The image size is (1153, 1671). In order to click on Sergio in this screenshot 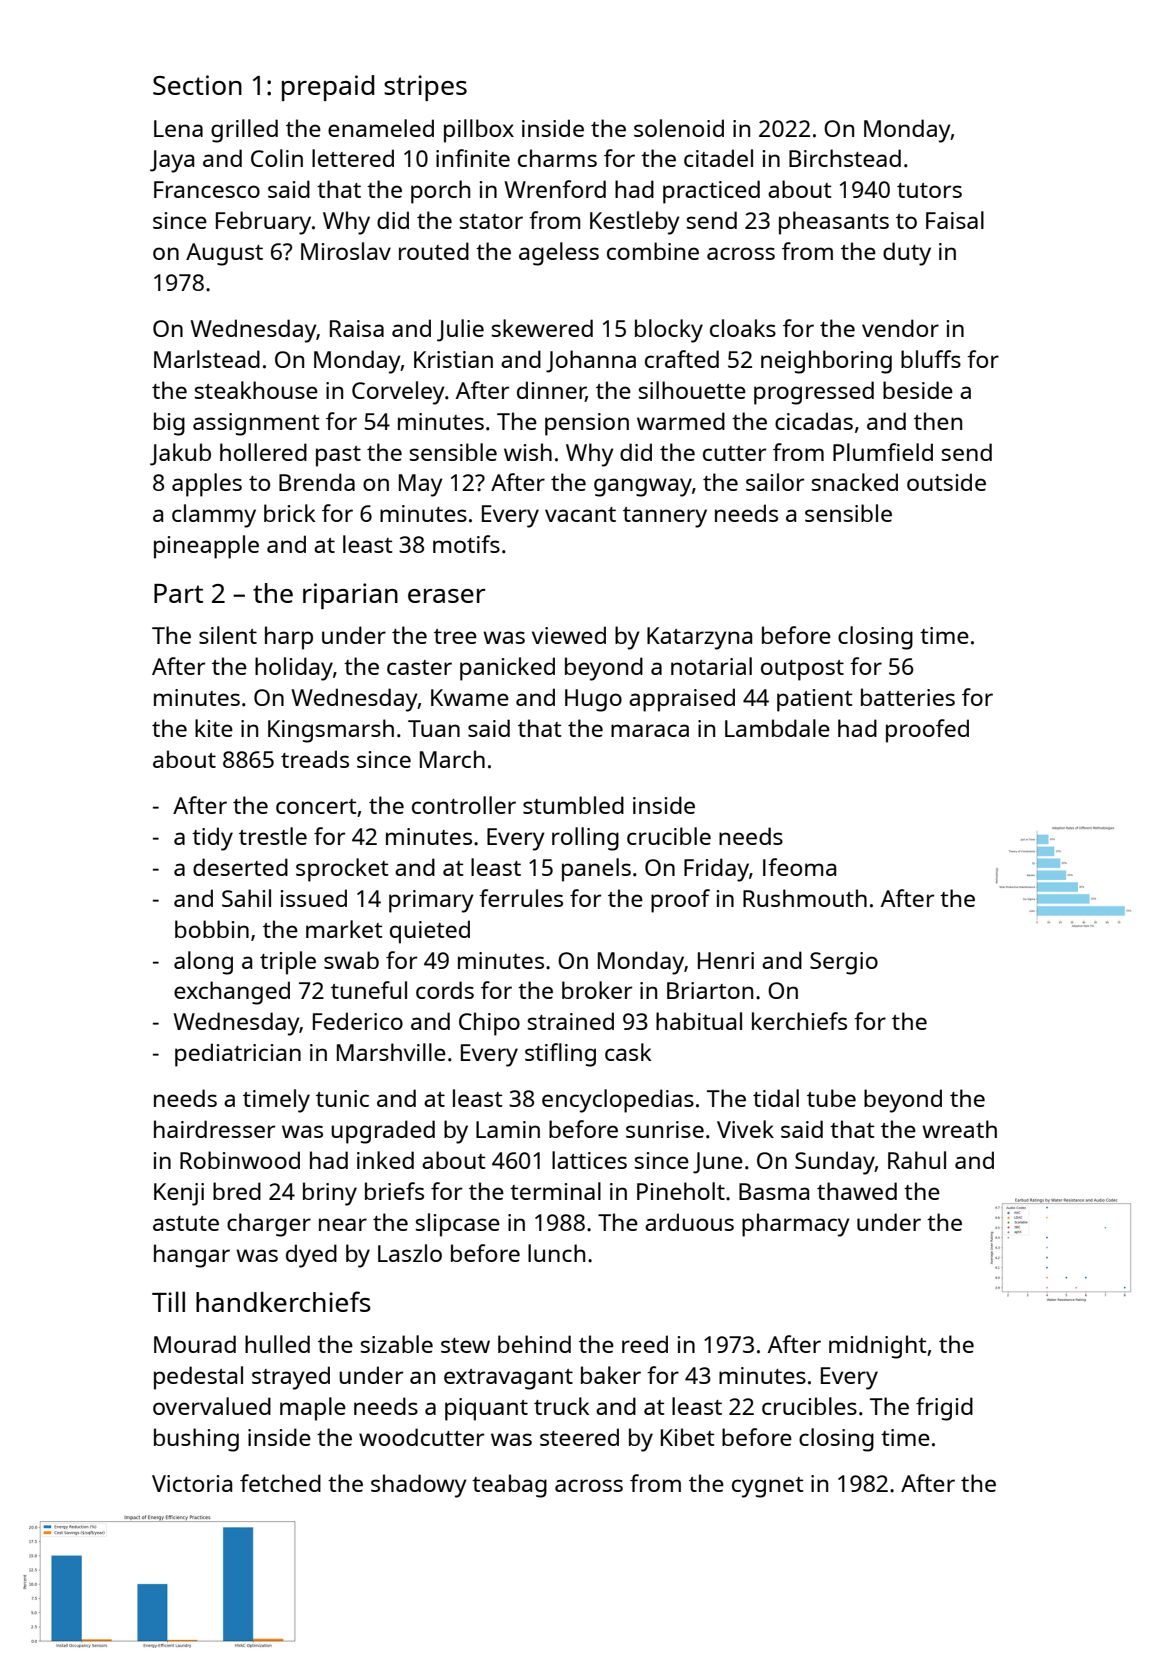, I will do `click(844, 963)`.
